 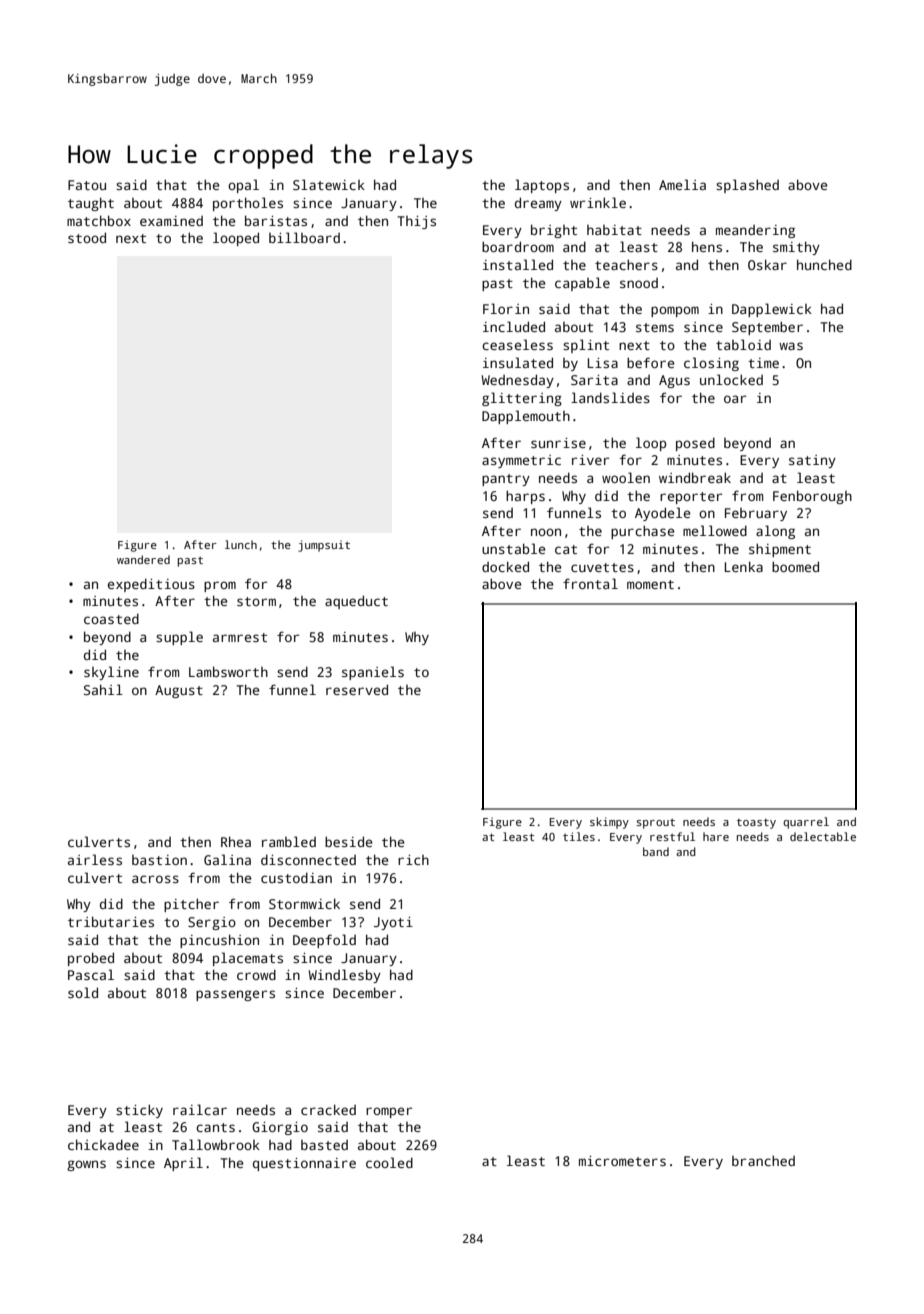 I want to click on September, so click(x=767, y=328).
